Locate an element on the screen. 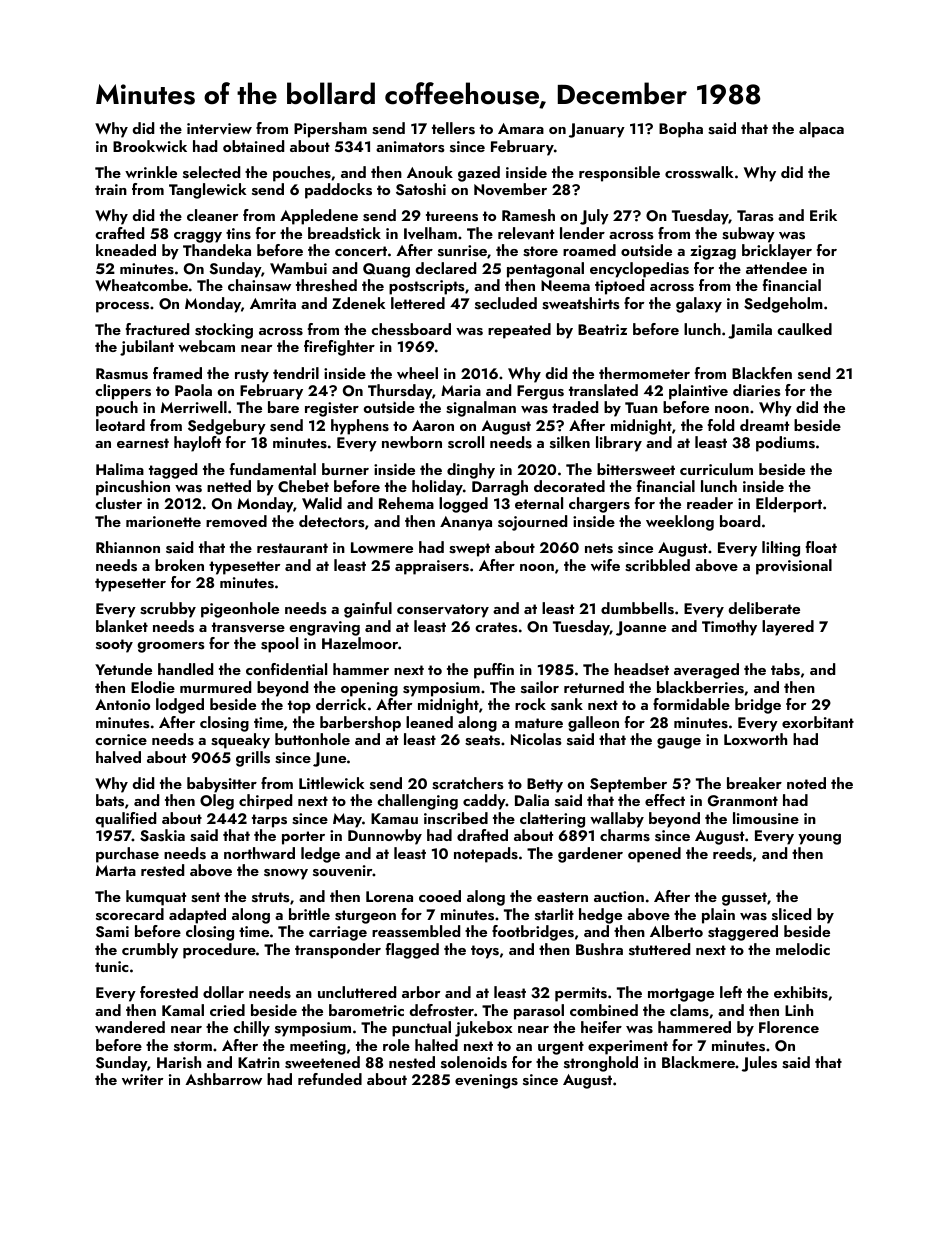 This screenshot has width=952, height=1233. dumbbells is located at coordinates (637, 608).
